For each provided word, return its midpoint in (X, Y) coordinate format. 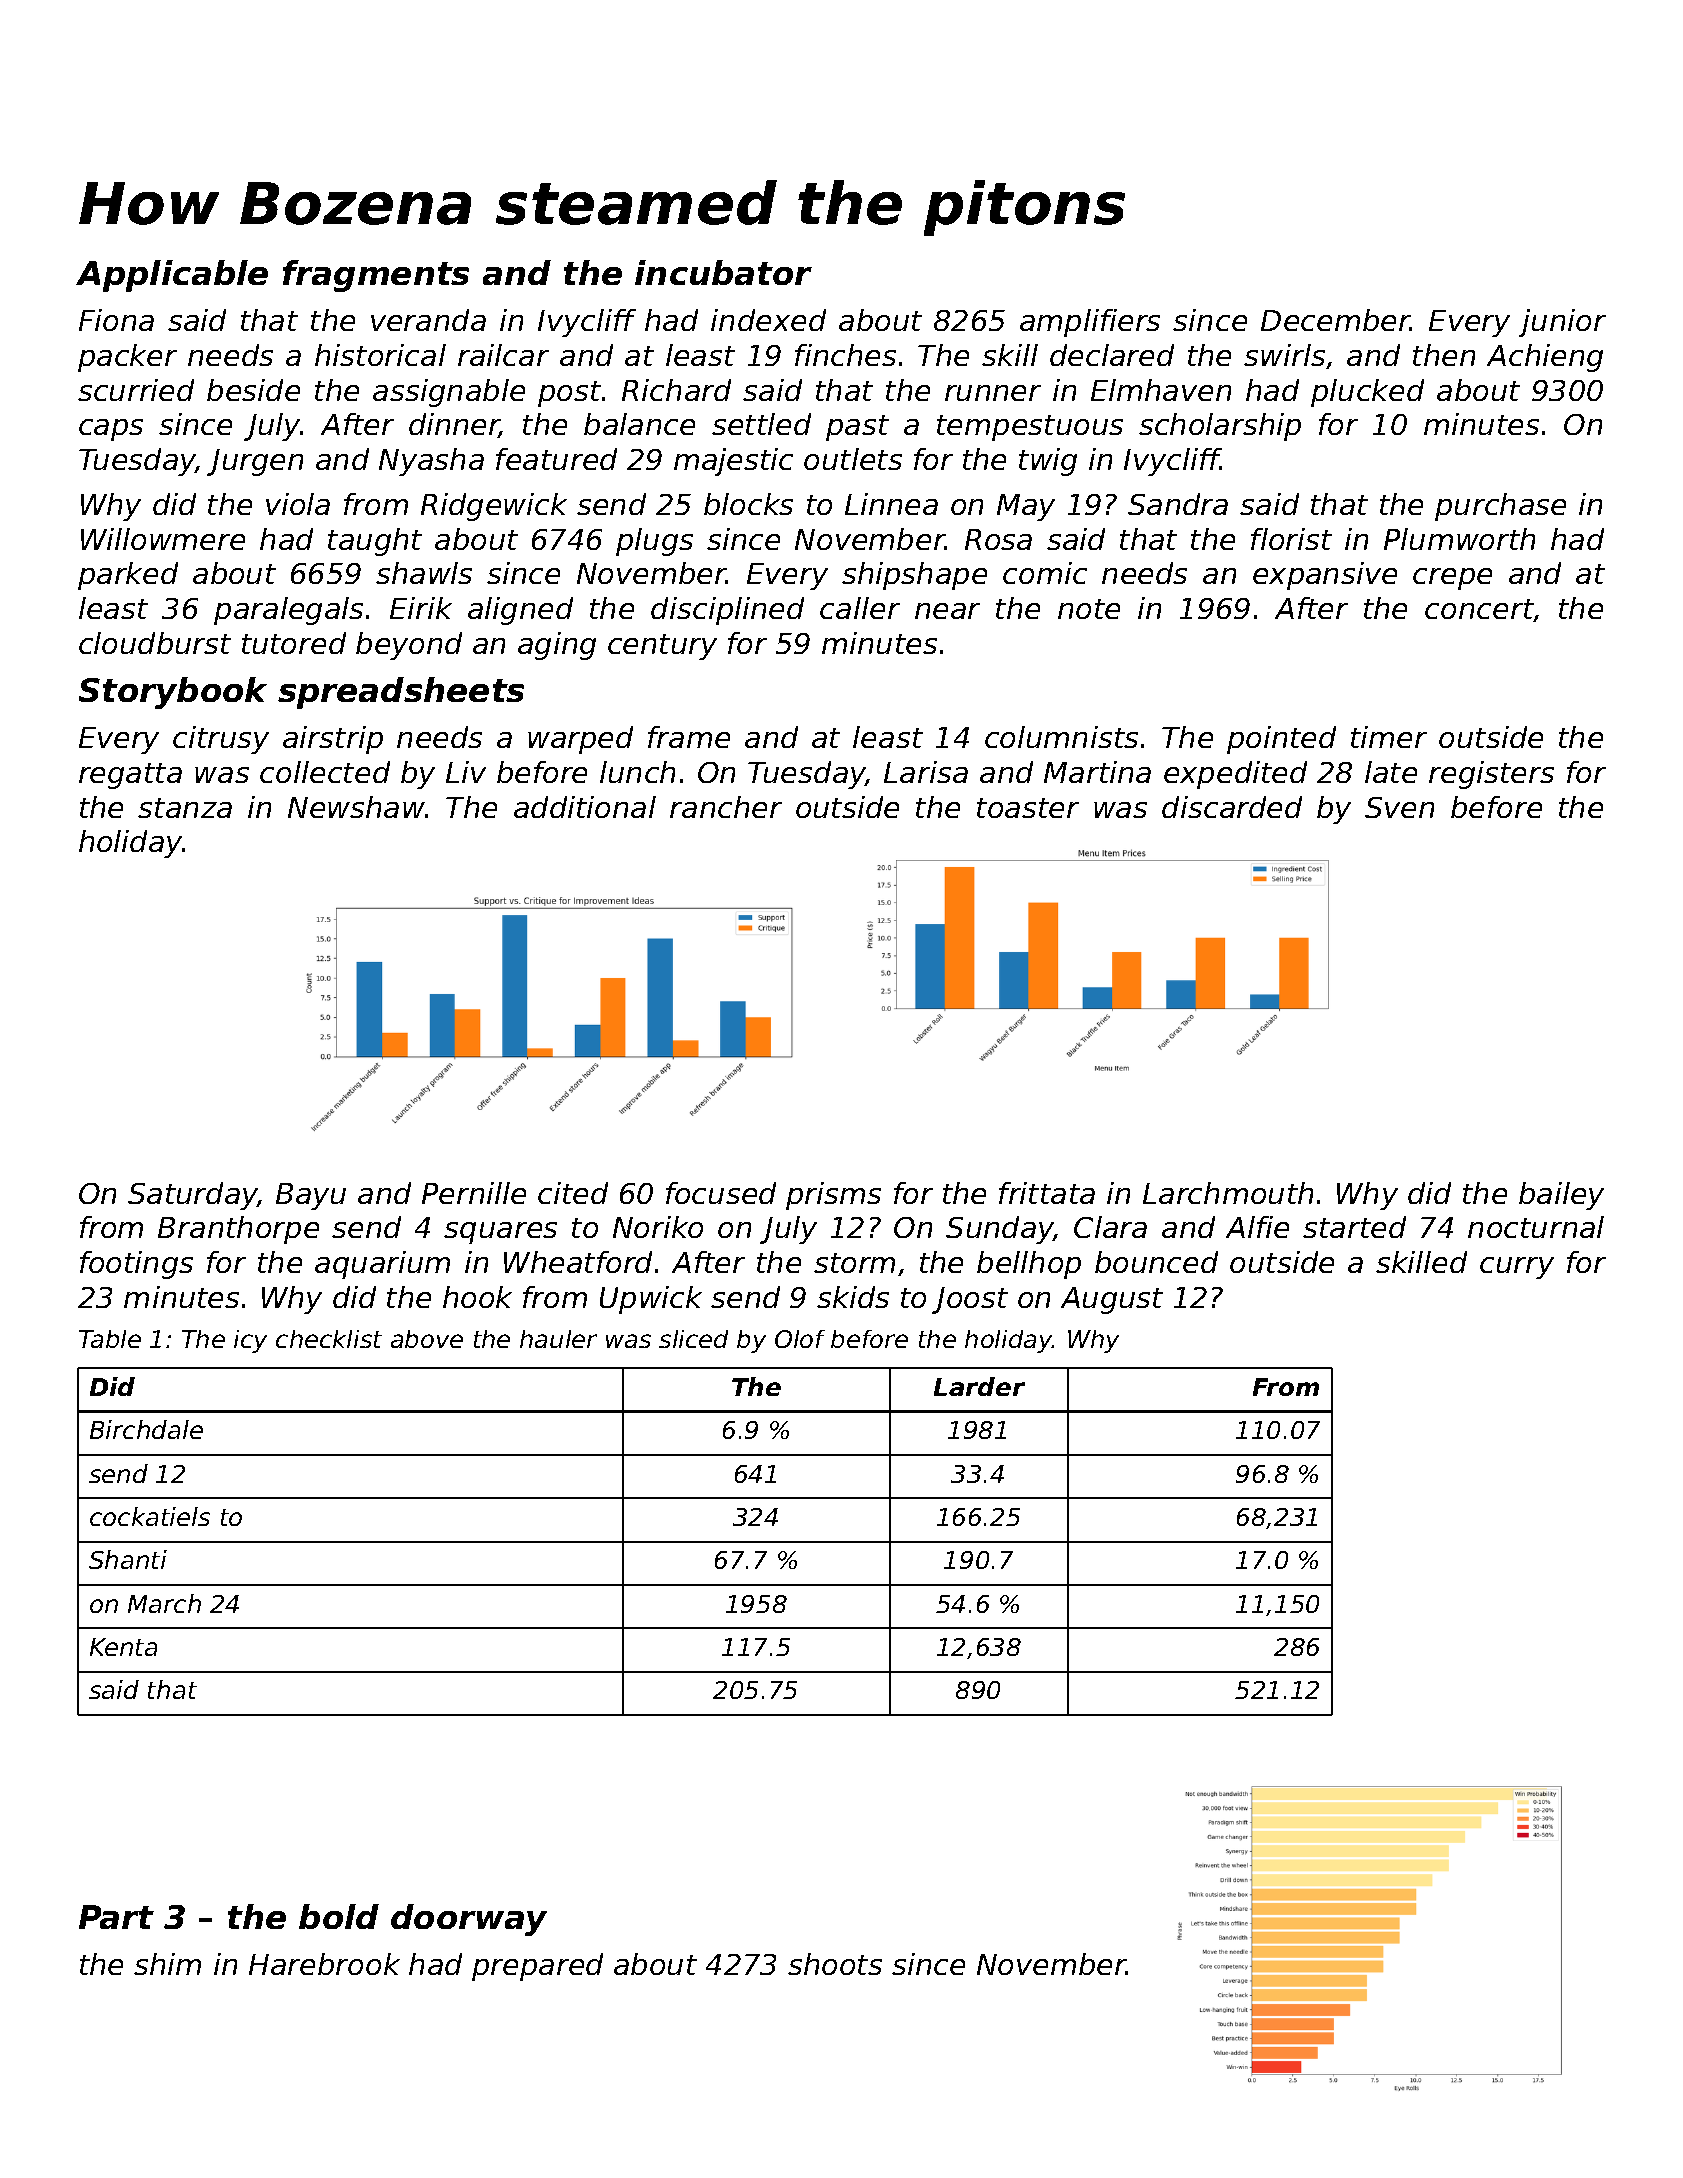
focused (721, 1193)
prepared (537, 1967)
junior (1562, 323)
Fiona (116, 320)
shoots (835, 1964)
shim (167, 1964)
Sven (1399, 807)
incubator (723, 272)
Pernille (474, 1193)
